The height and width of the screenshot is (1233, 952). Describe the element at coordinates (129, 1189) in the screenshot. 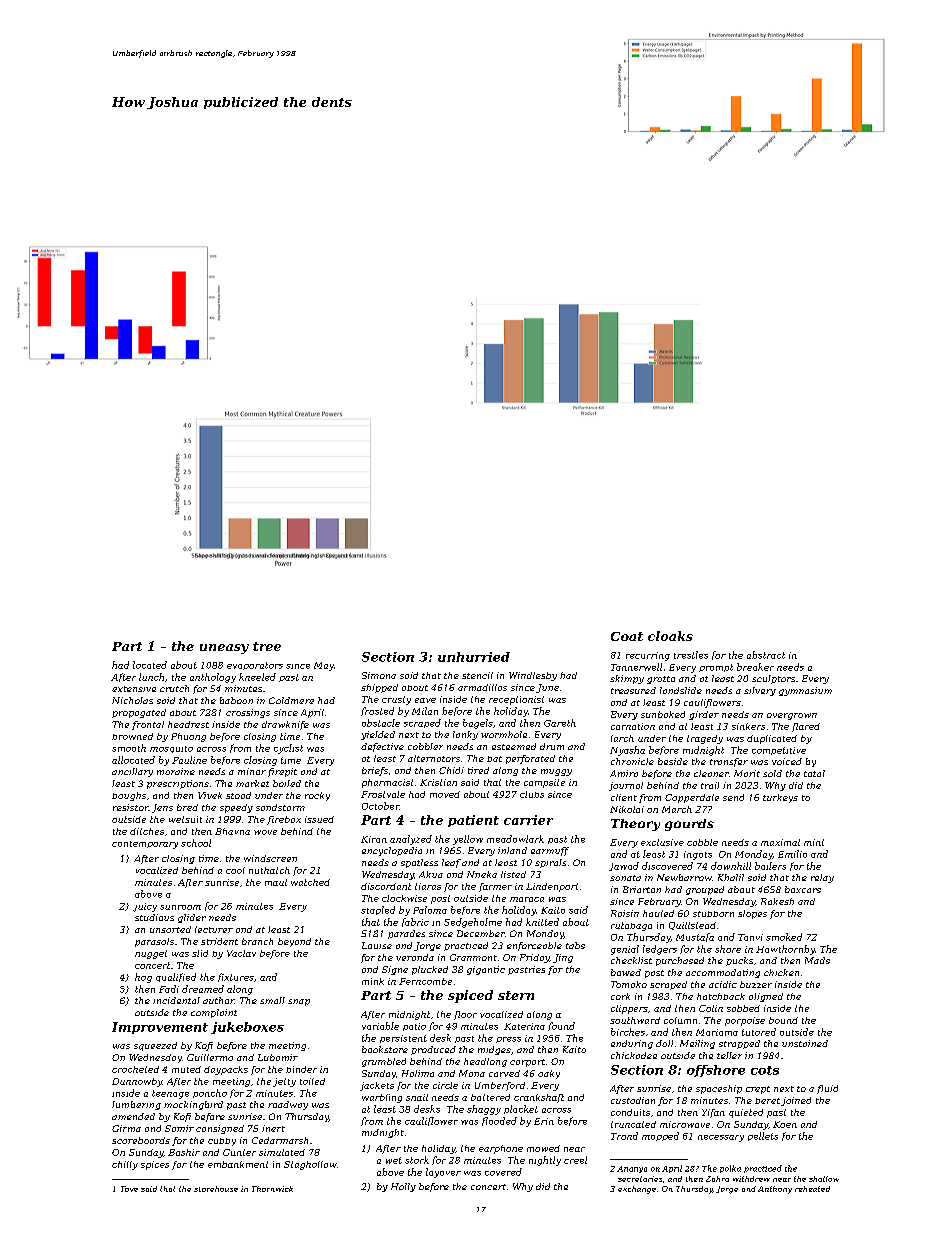

I see `Tove` at that location.
